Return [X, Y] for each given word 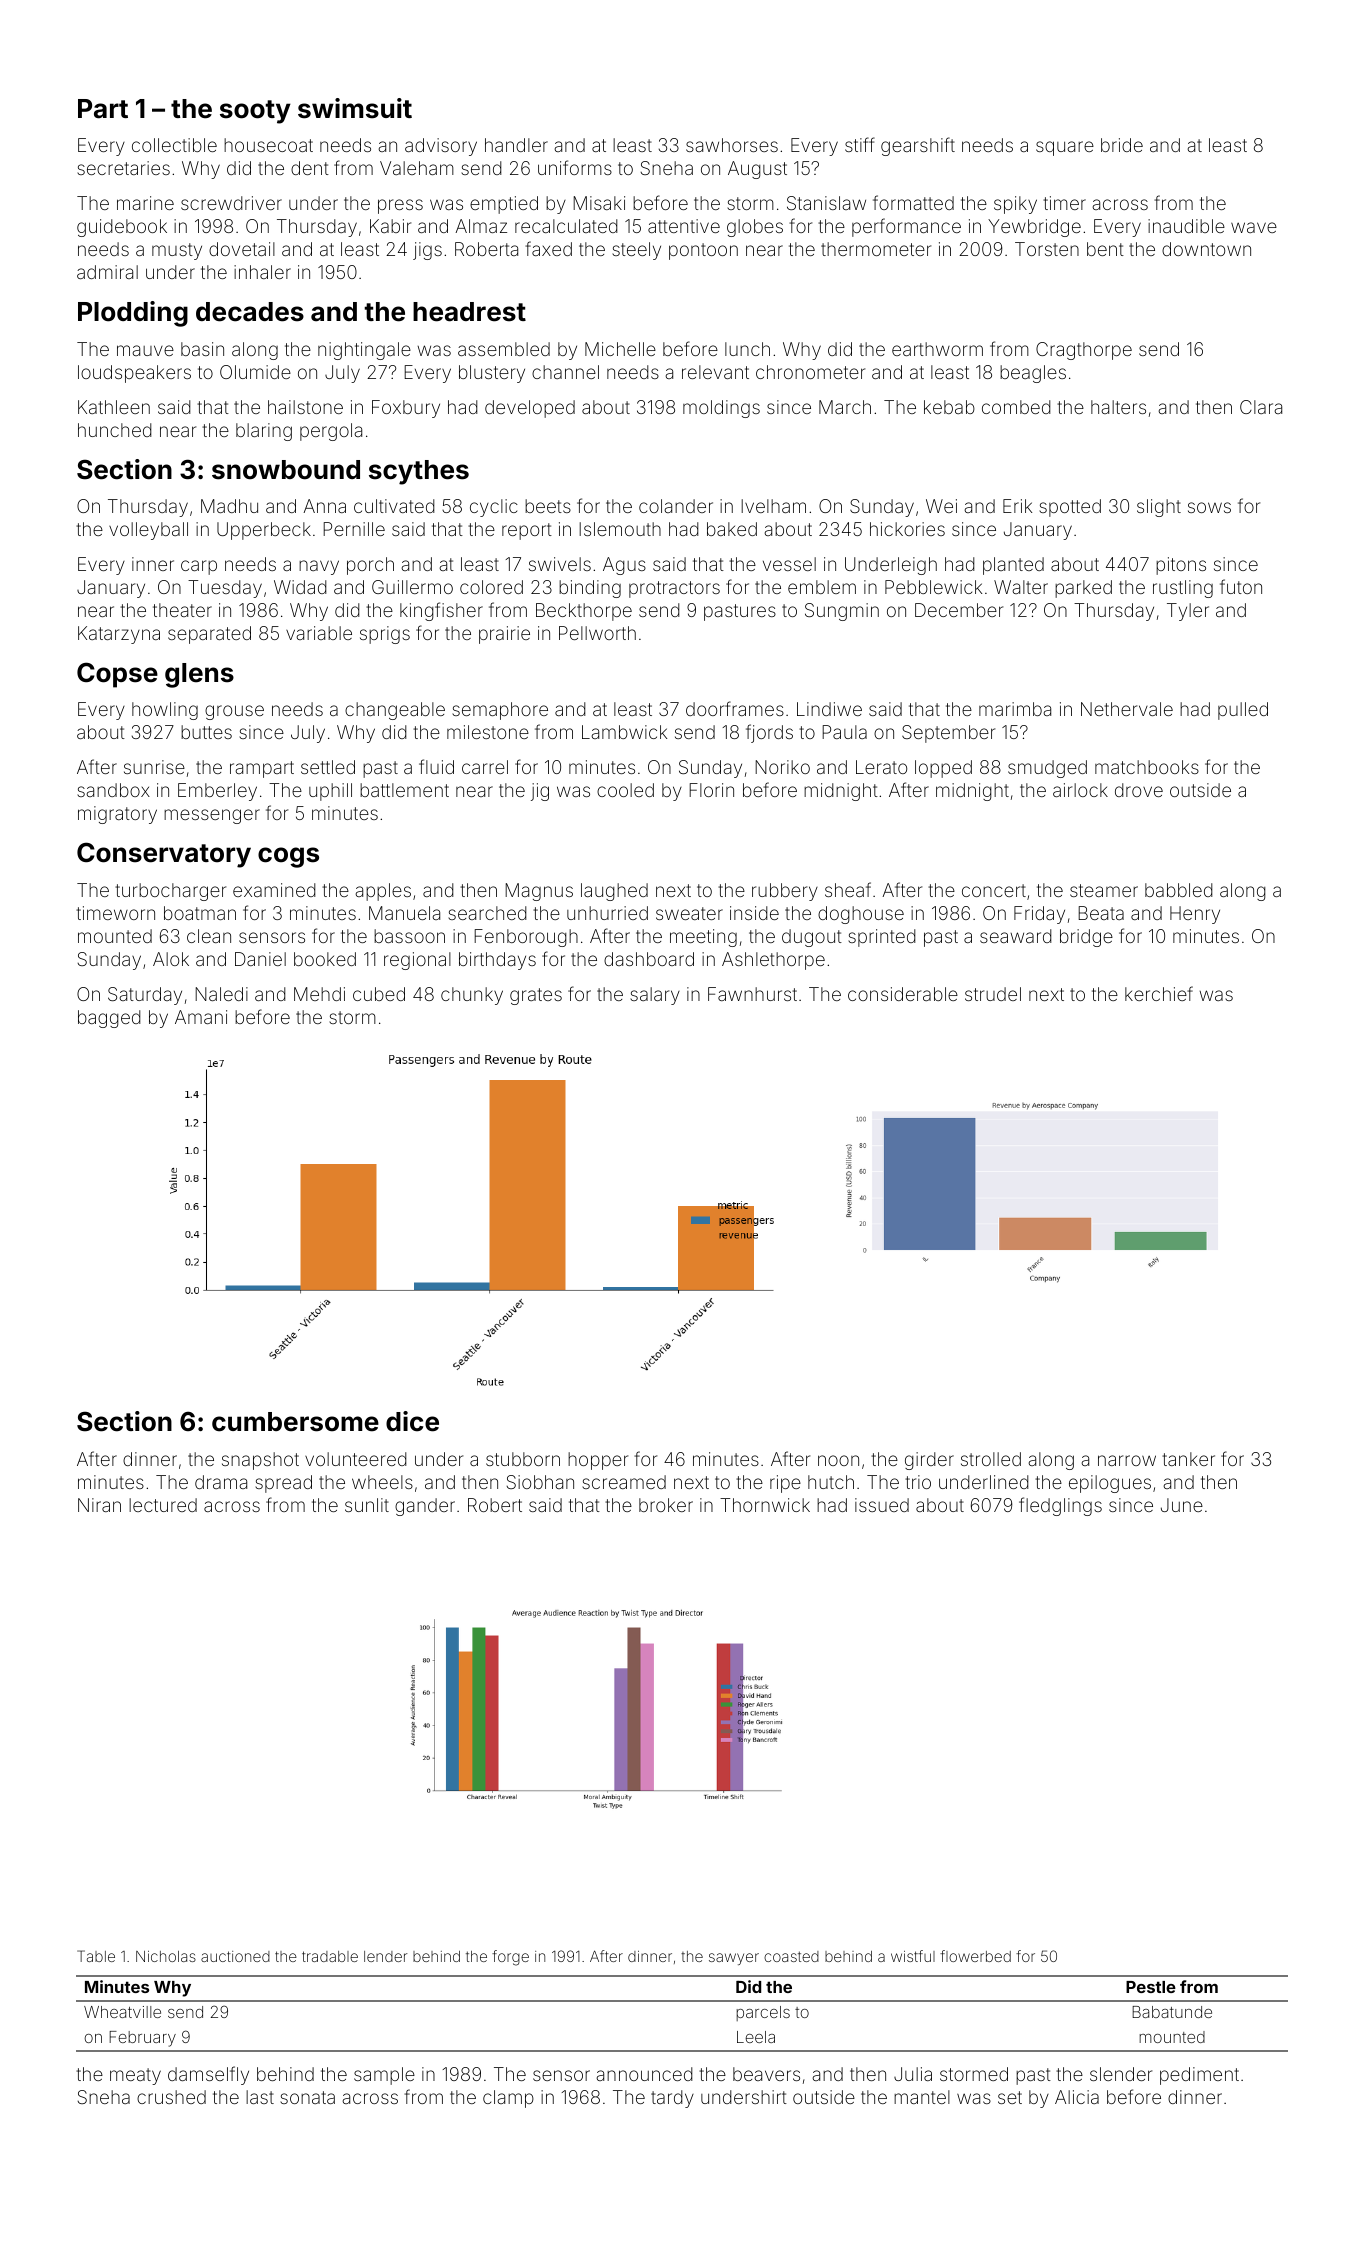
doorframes [735, 708]
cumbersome [295, 1422]
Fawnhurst [752, 994]
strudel [993, 994]
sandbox [113, 790]
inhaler [262, 272]
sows [1209, 507]
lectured [163, 1505]
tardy [672, 2099]
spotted [1070, 508]
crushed [171, 2097]
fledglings [1060, 1506]
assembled [504, 349]
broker [666, 1505]
